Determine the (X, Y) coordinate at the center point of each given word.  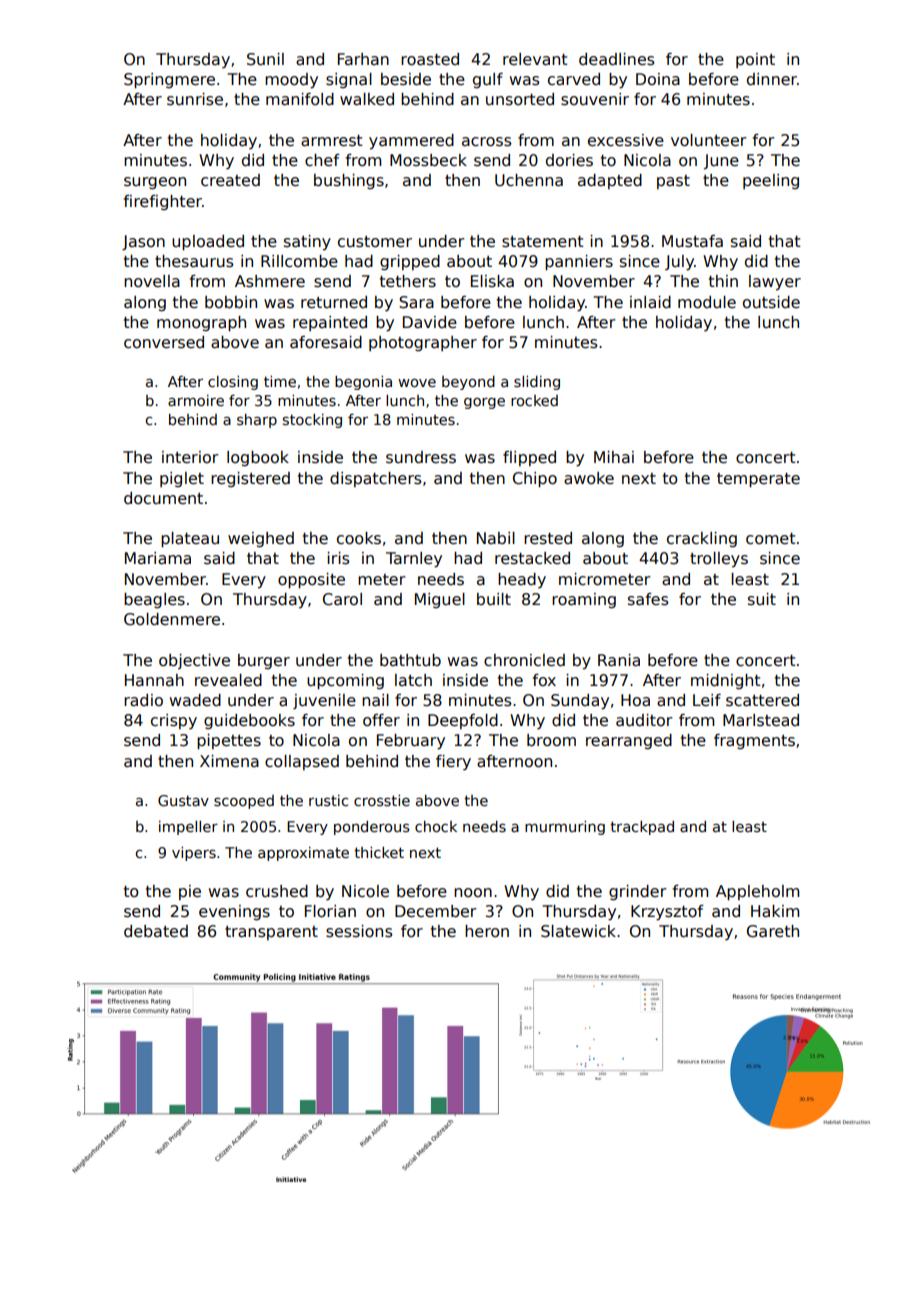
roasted (430, 59)
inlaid (650, 302)
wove (417, 383)
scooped (244, 802)
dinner (772, 79)
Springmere (169, 80)
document (163, 498)
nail (375, 700)
